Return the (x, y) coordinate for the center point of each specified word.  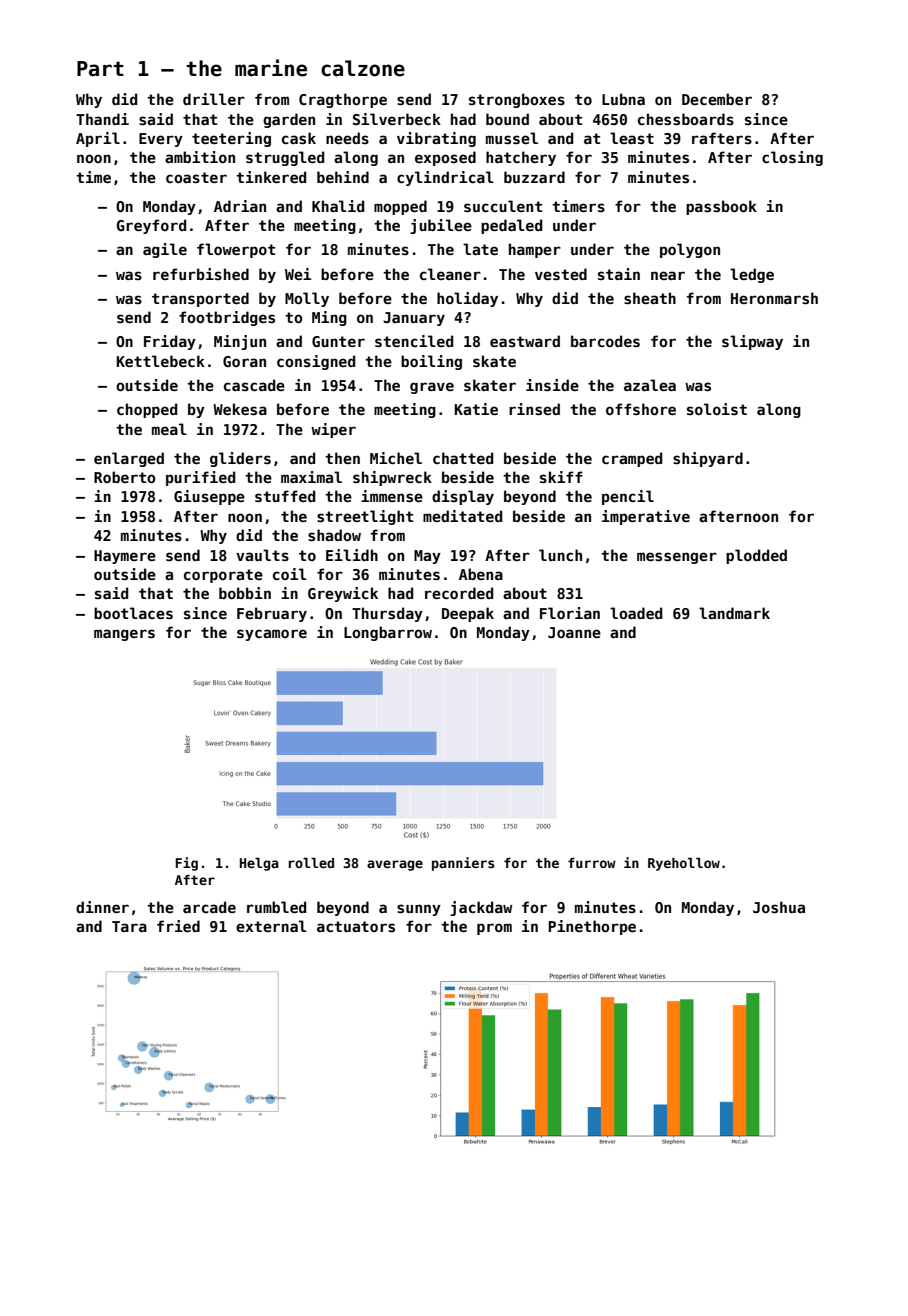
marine (271, 68)
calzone (363, 68)
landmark (734, 613)
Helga (259, 864)
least (632, 138)
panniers (463, 864)
